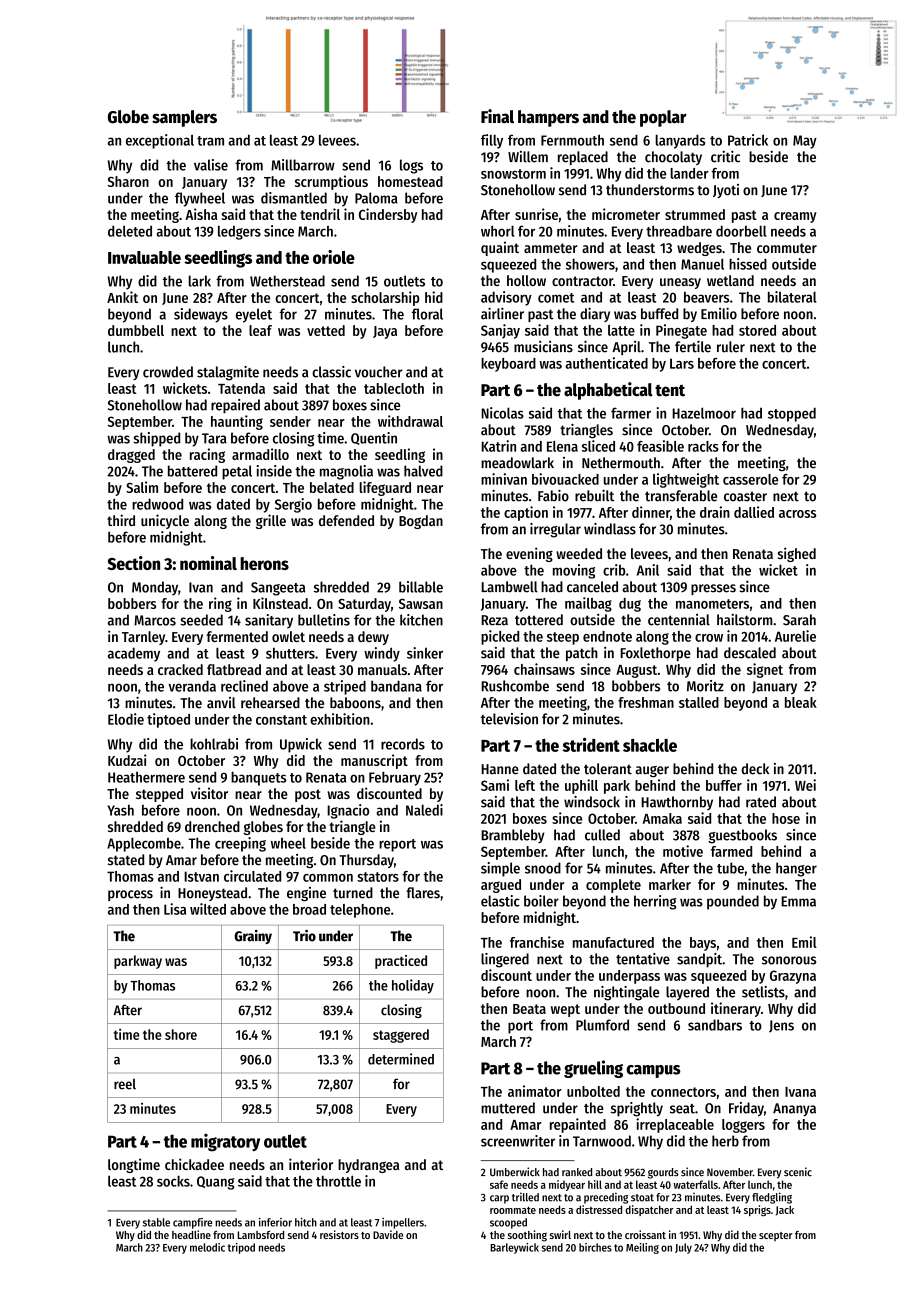  I want to click on Final, so click(497, 116).
